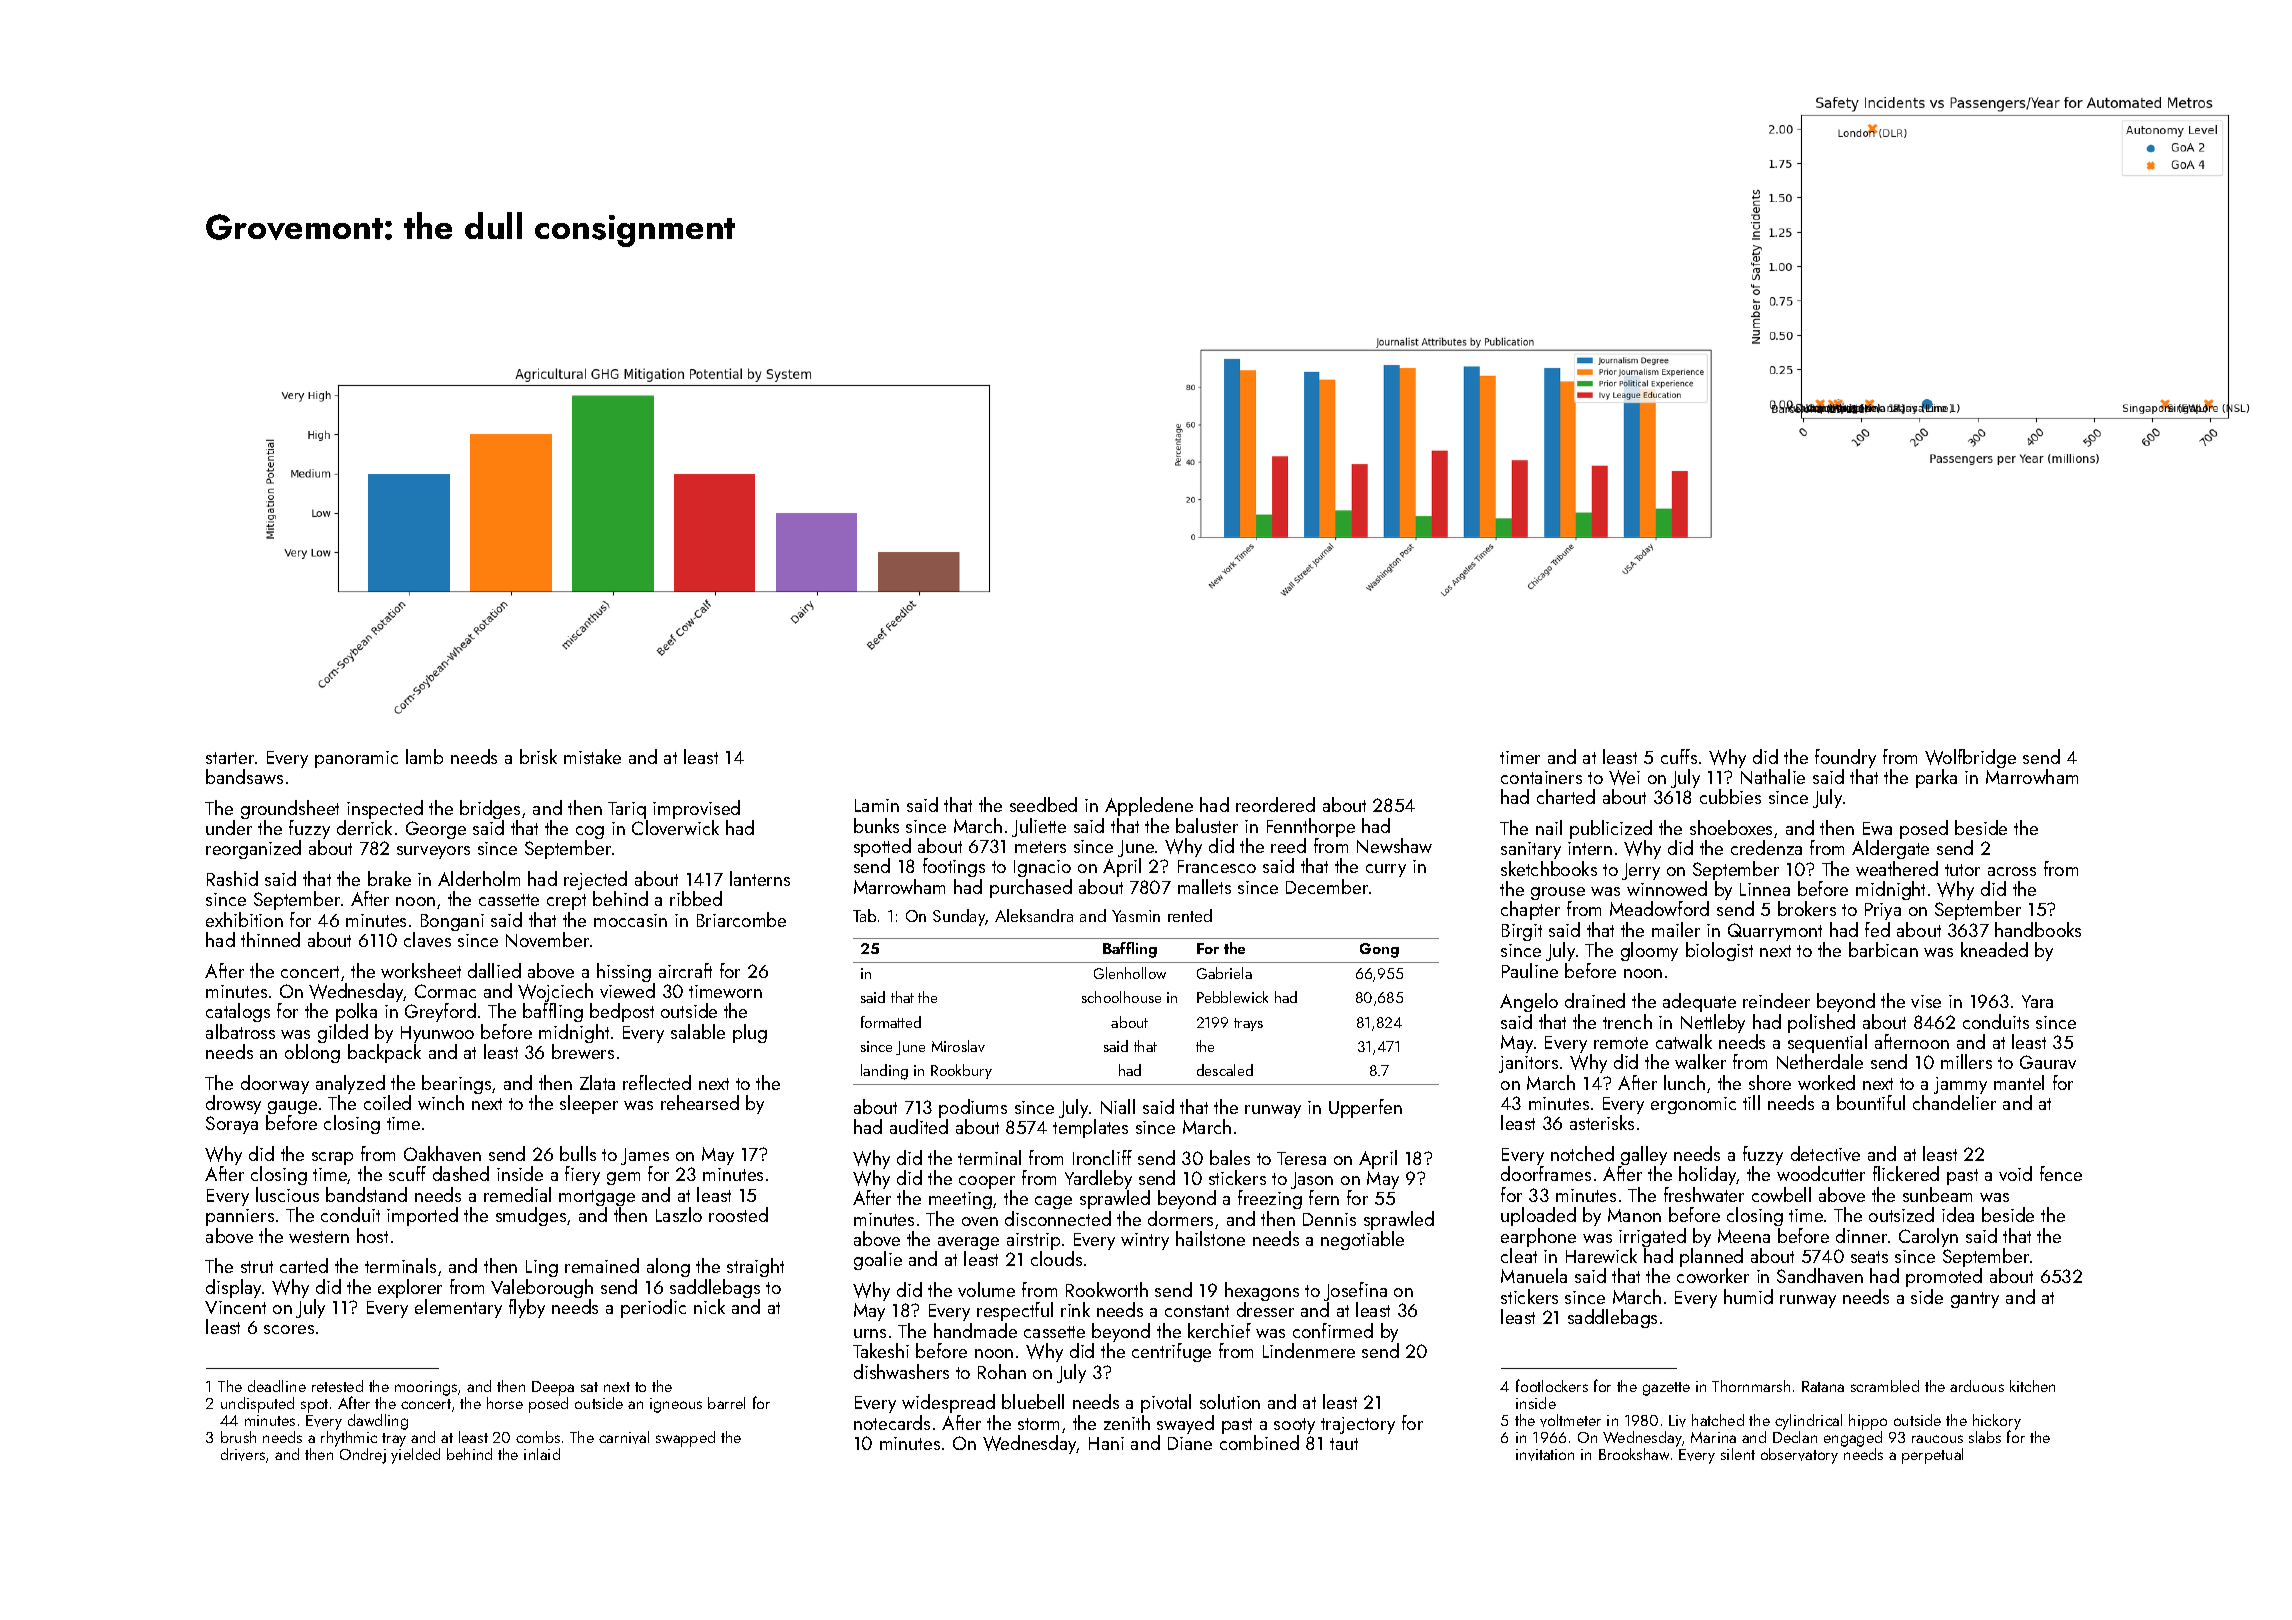  I want to click on centrifuge, so click(1171, 1352).
